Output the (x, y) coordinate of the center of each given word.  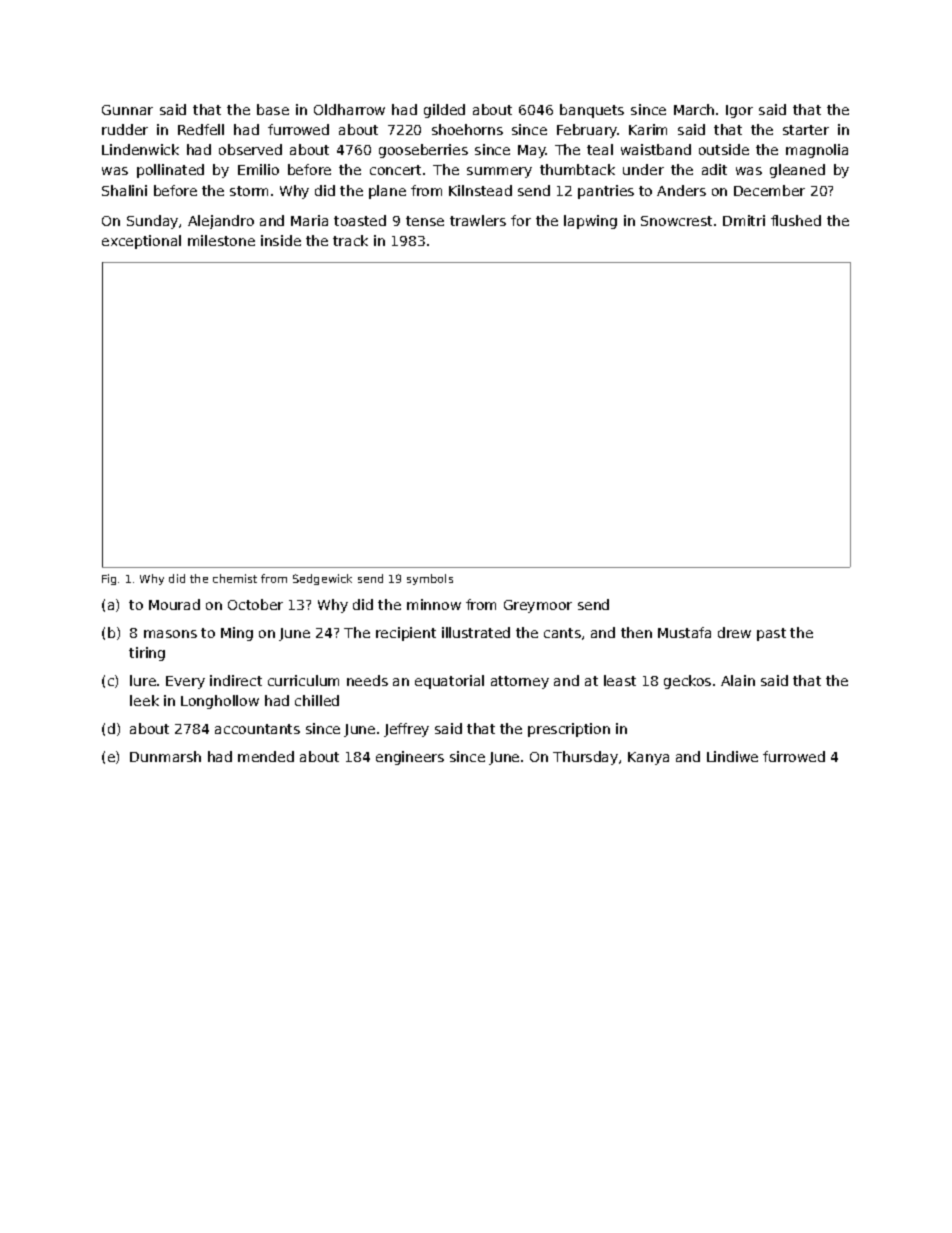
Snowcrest (676, 221)
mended (266, 756)
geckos (687, 682)
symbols (430, 579)
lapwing (590, 222)
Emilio (258, 169)
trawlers (478, 220)
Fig (109, 579)
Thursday (585, 758)
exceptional (141, 242)
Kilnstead (480, 190)
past (771, 634)
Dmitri (744, 220)
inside (281, 240)
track (350, 240)
